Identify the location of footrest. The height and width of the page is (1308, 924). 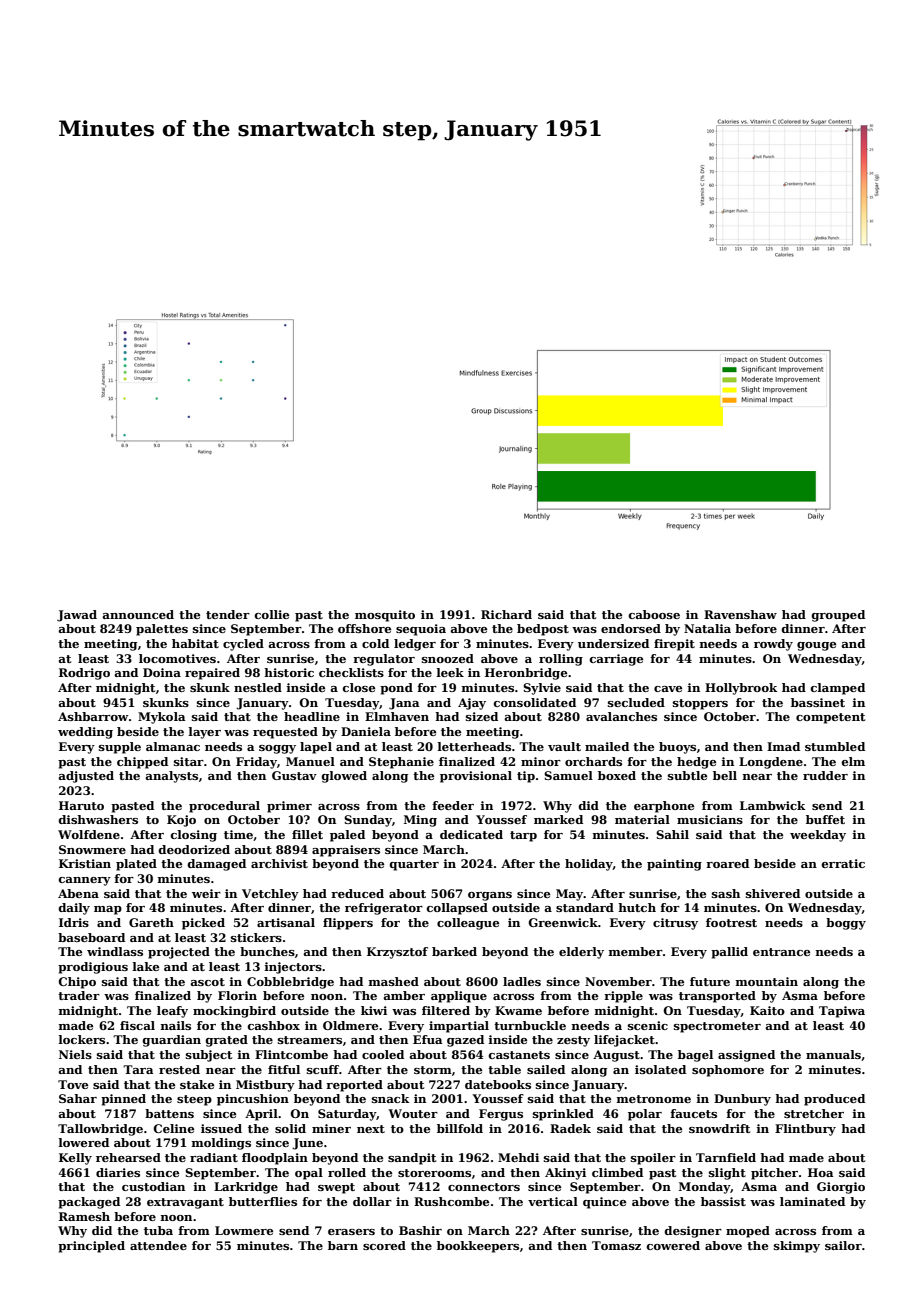
(731, 922).
